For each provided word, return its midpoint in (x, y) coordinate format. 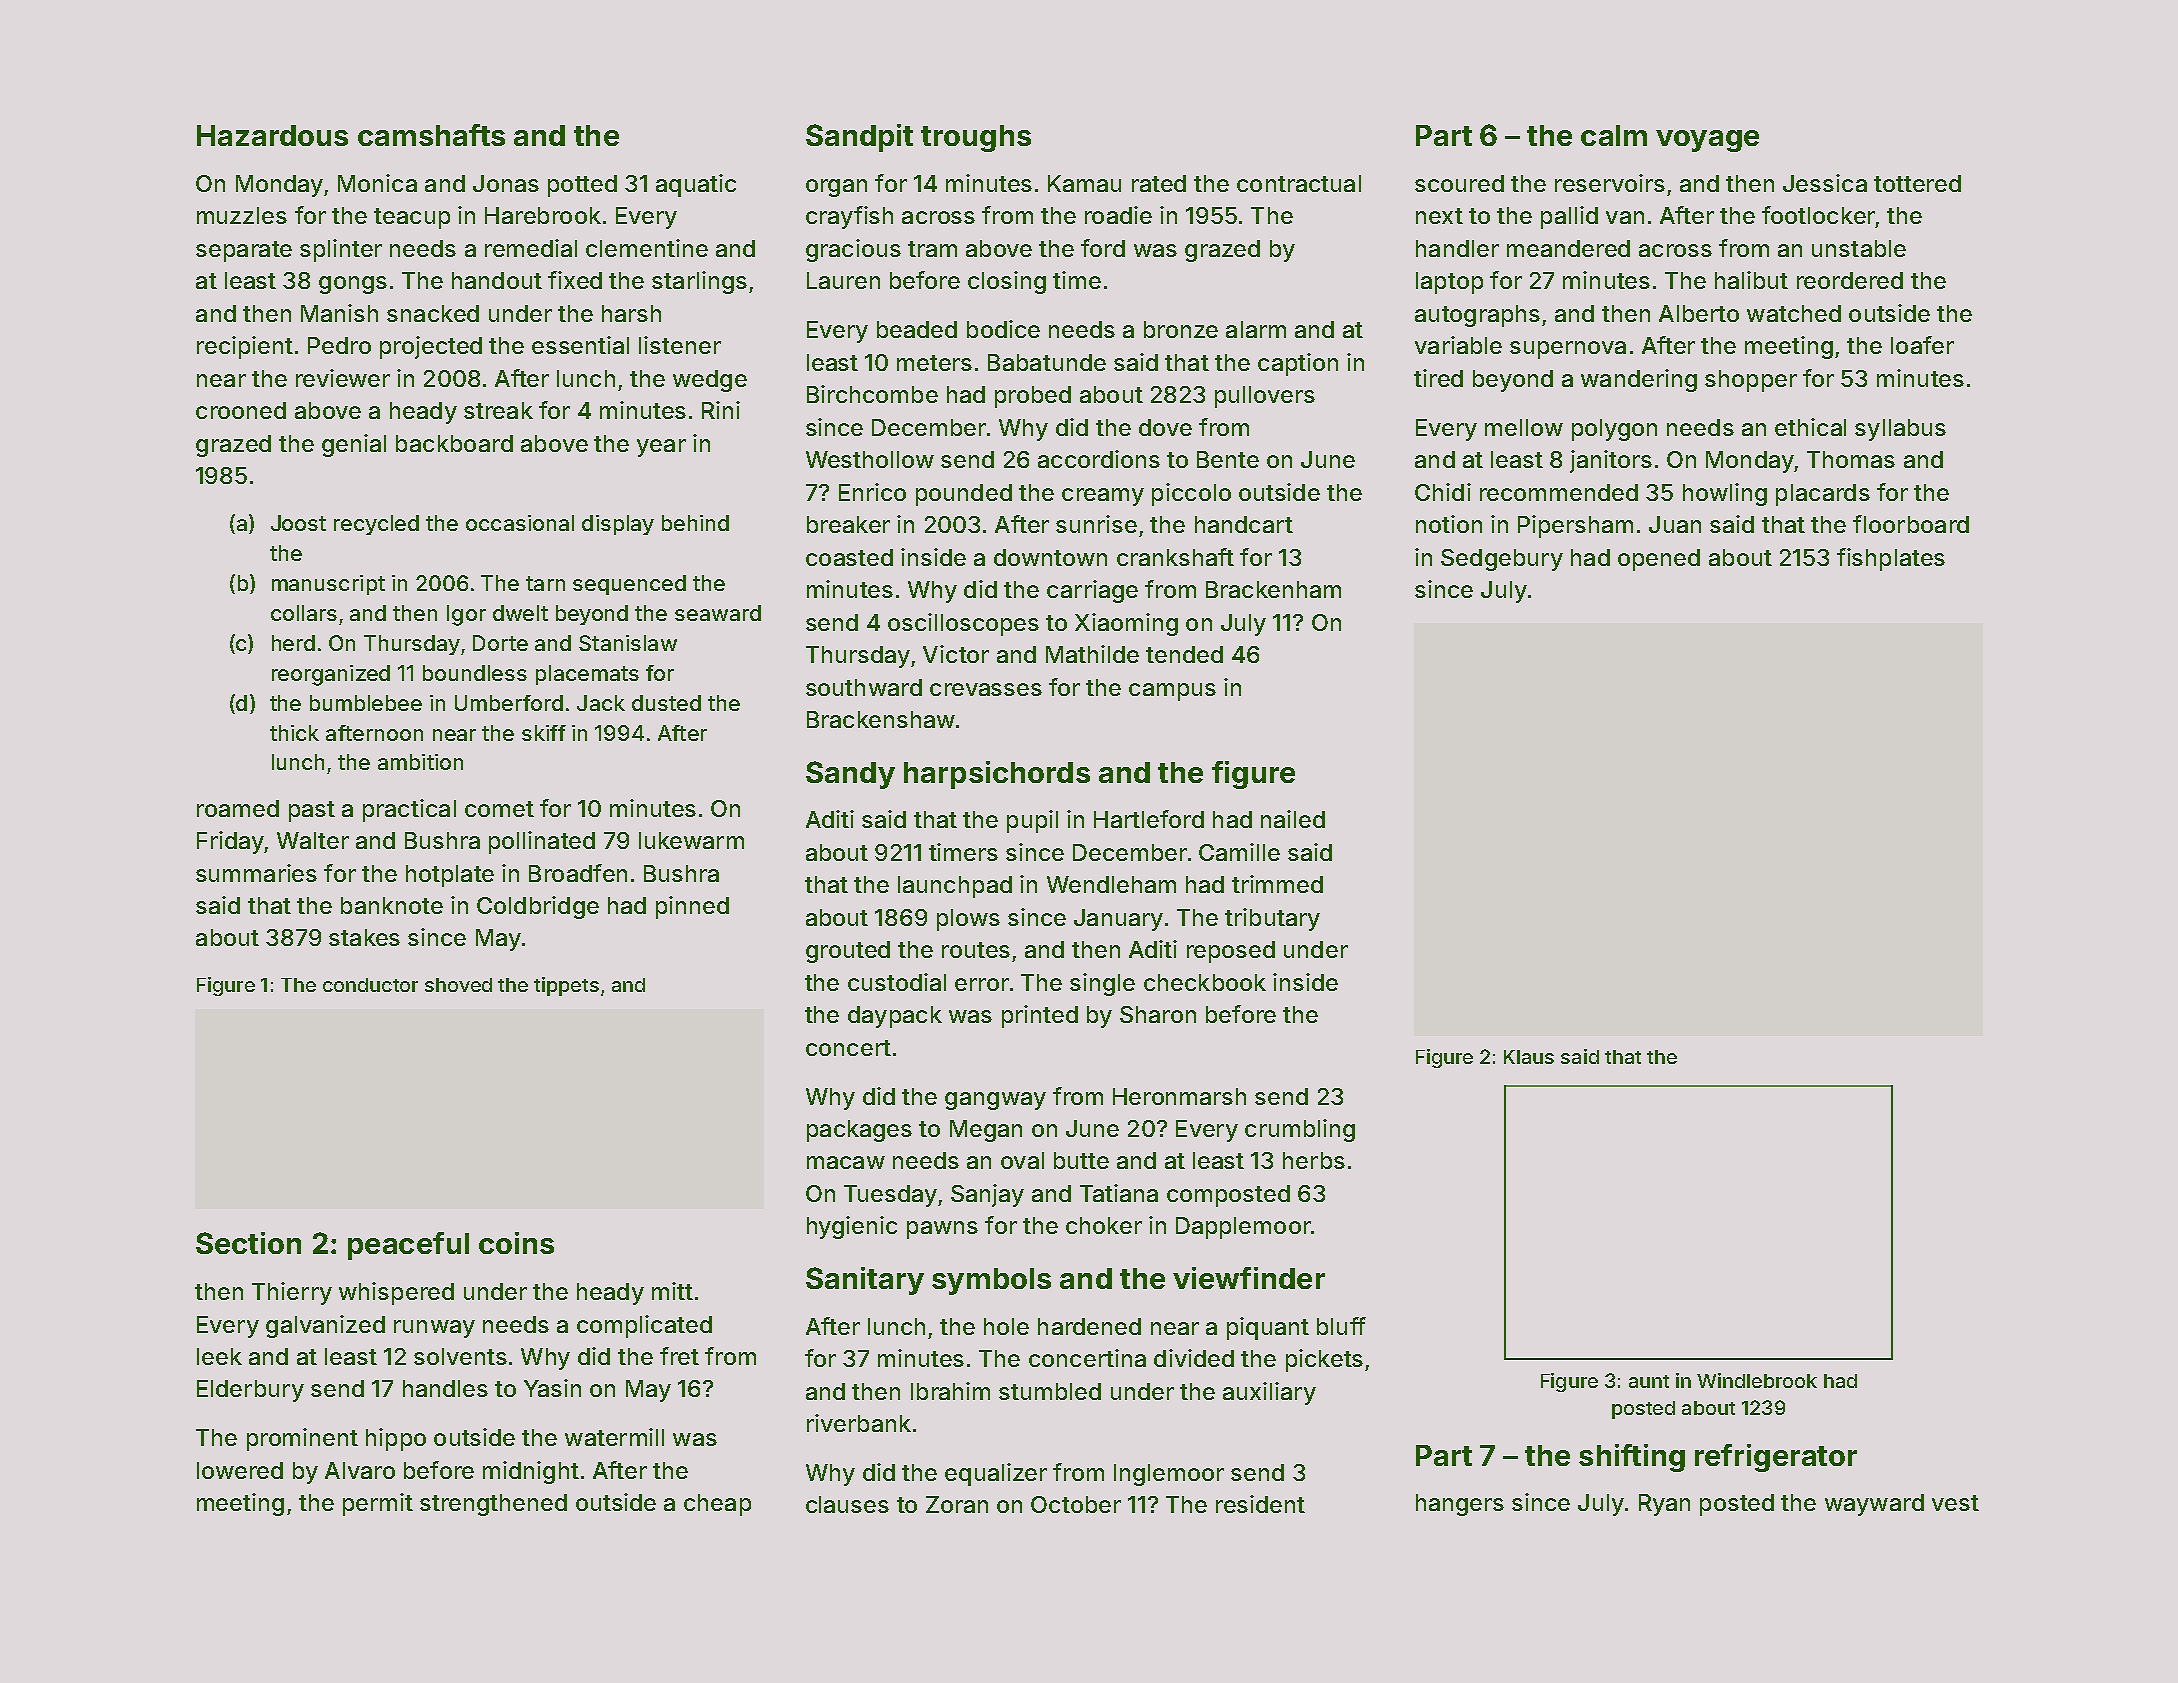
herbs (1314, 1160)
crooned (241, 410)
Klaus (1529, 1057)
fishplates (1891, 559)
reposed (1231, 952)
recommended (1559, 492)
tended (1184, 654)
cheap (717, 1505)
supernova (1568, 350)
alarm (1256, 329)
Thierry (292, 1293)
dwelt (520, 613)
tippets (566, 986)
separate (244, 251)
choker (1104, 1225)
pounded (964, 495)
